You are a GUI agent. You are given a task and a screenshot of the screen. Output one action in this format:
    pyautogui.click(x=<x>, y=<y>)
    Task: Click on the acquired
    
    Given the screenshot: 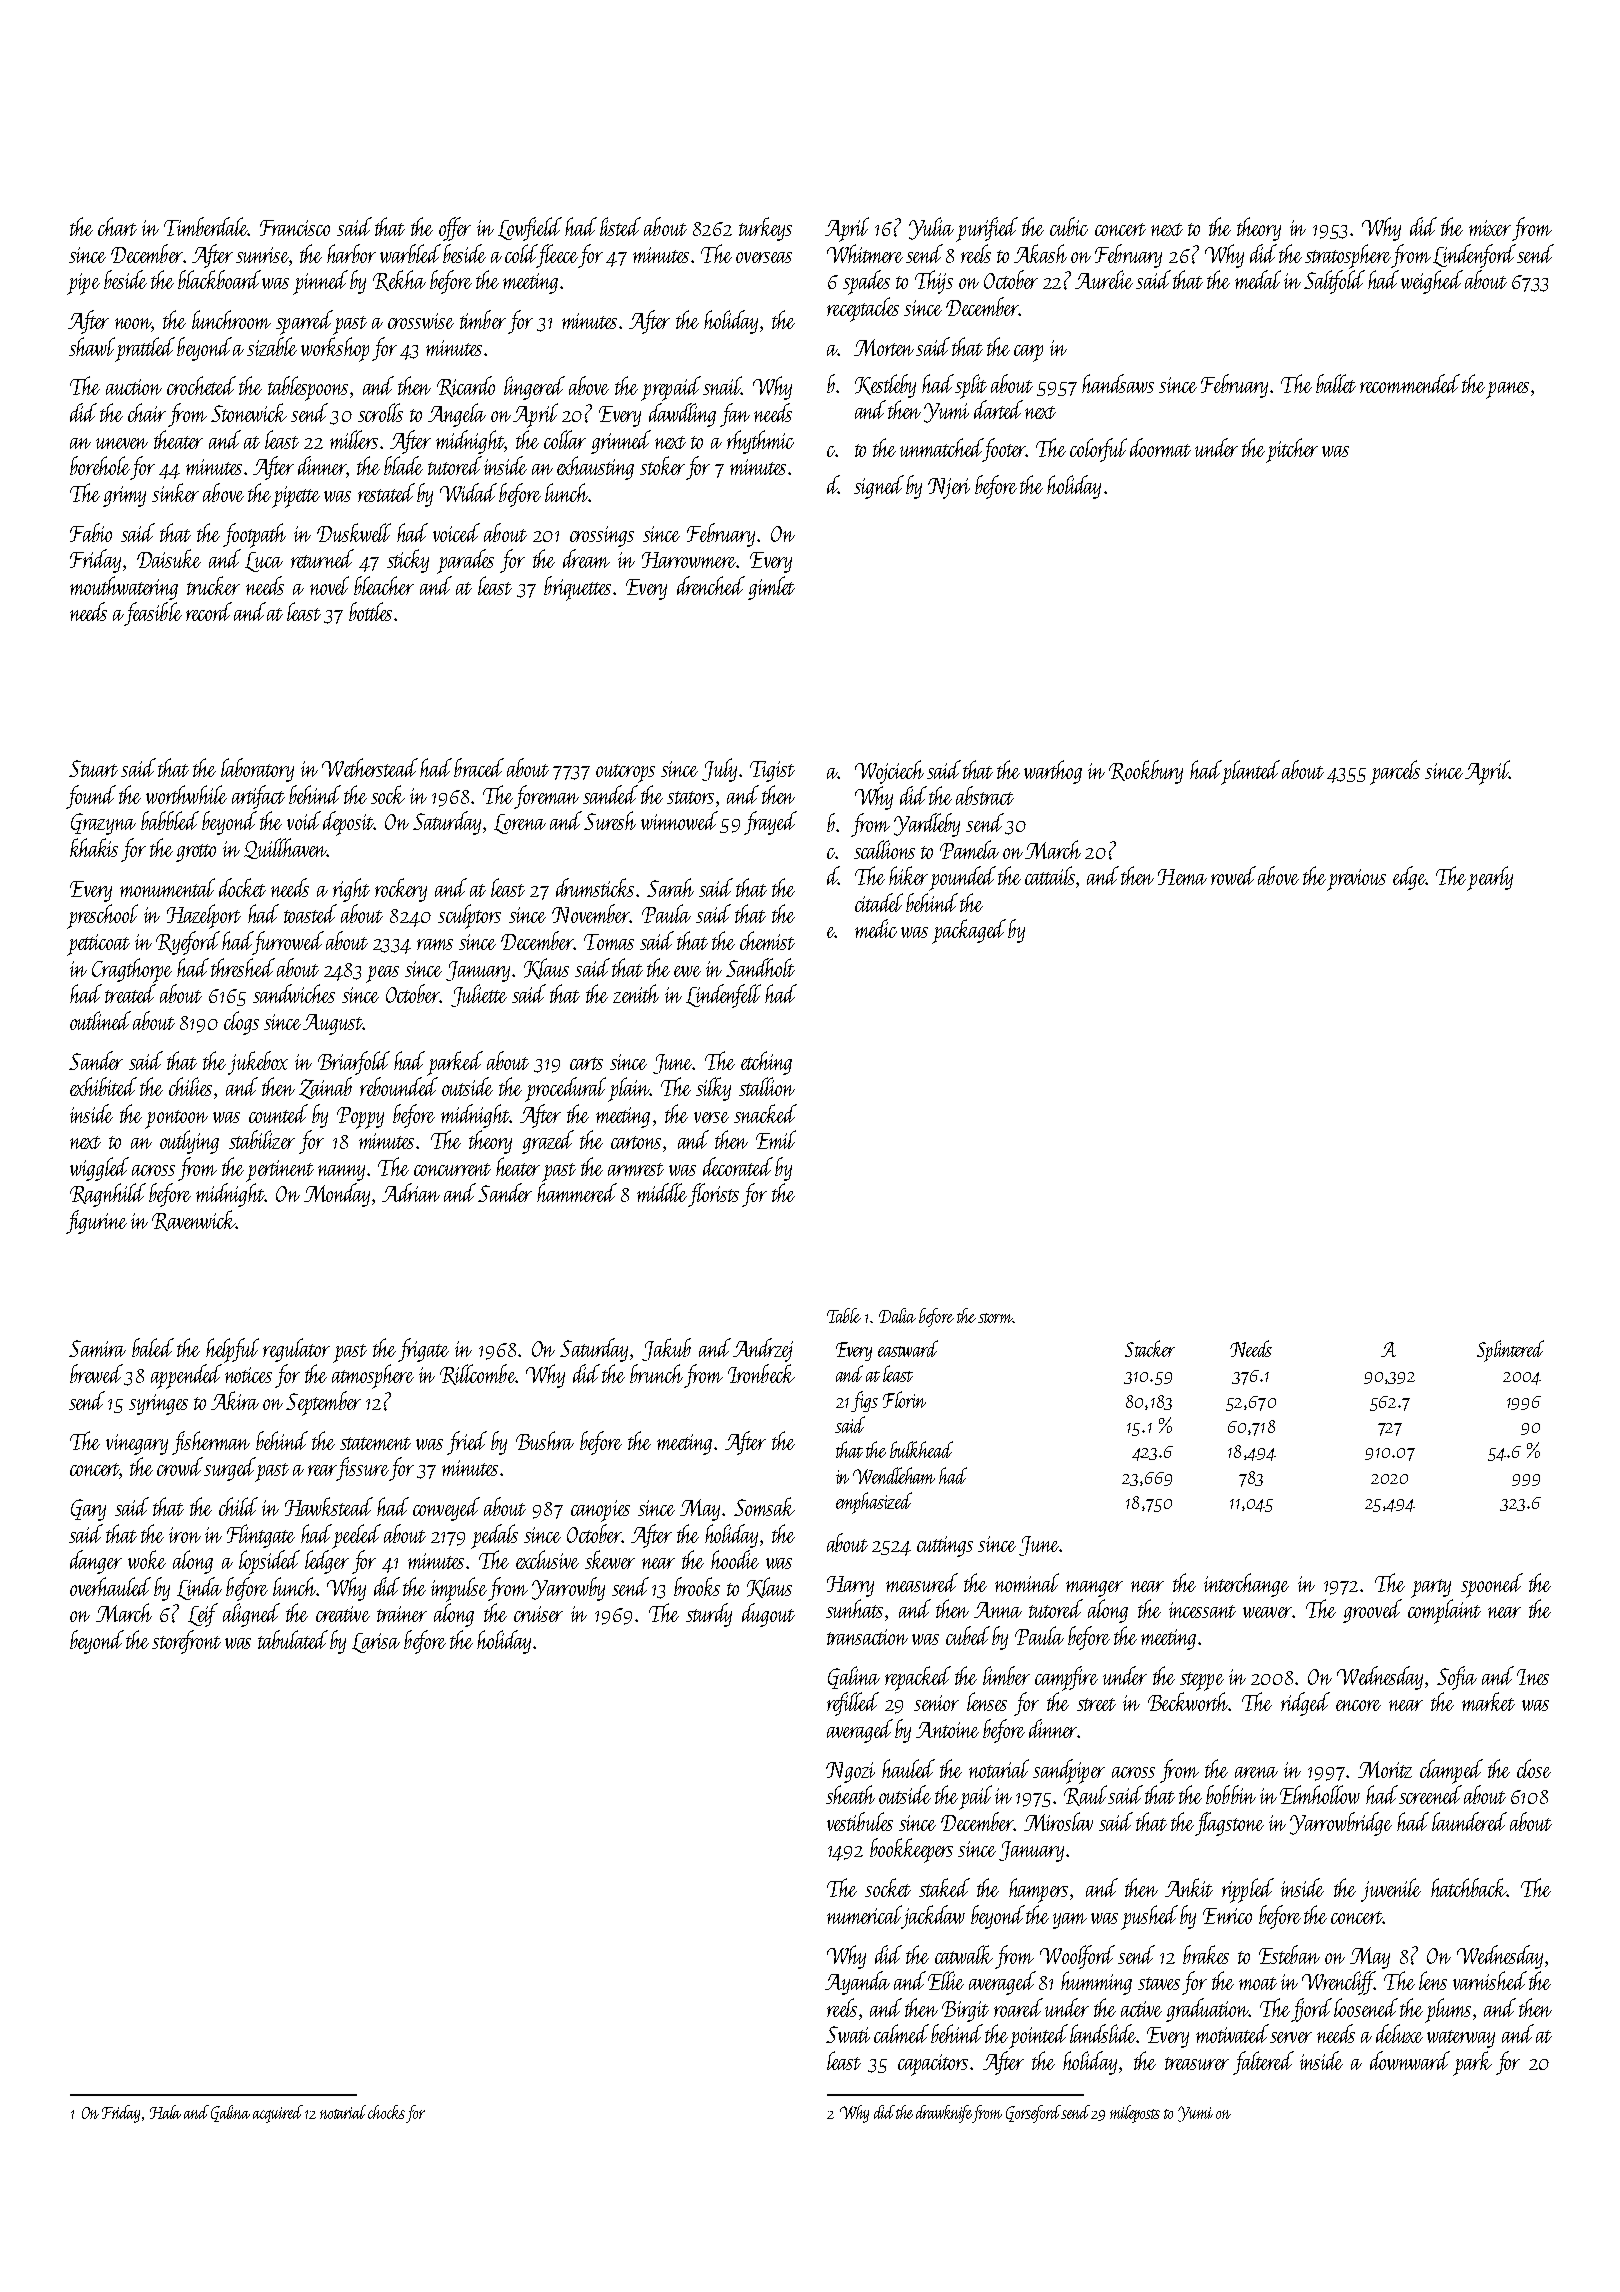 What is the action you would take?
    pyautogui.click(x=278, y=2114)
